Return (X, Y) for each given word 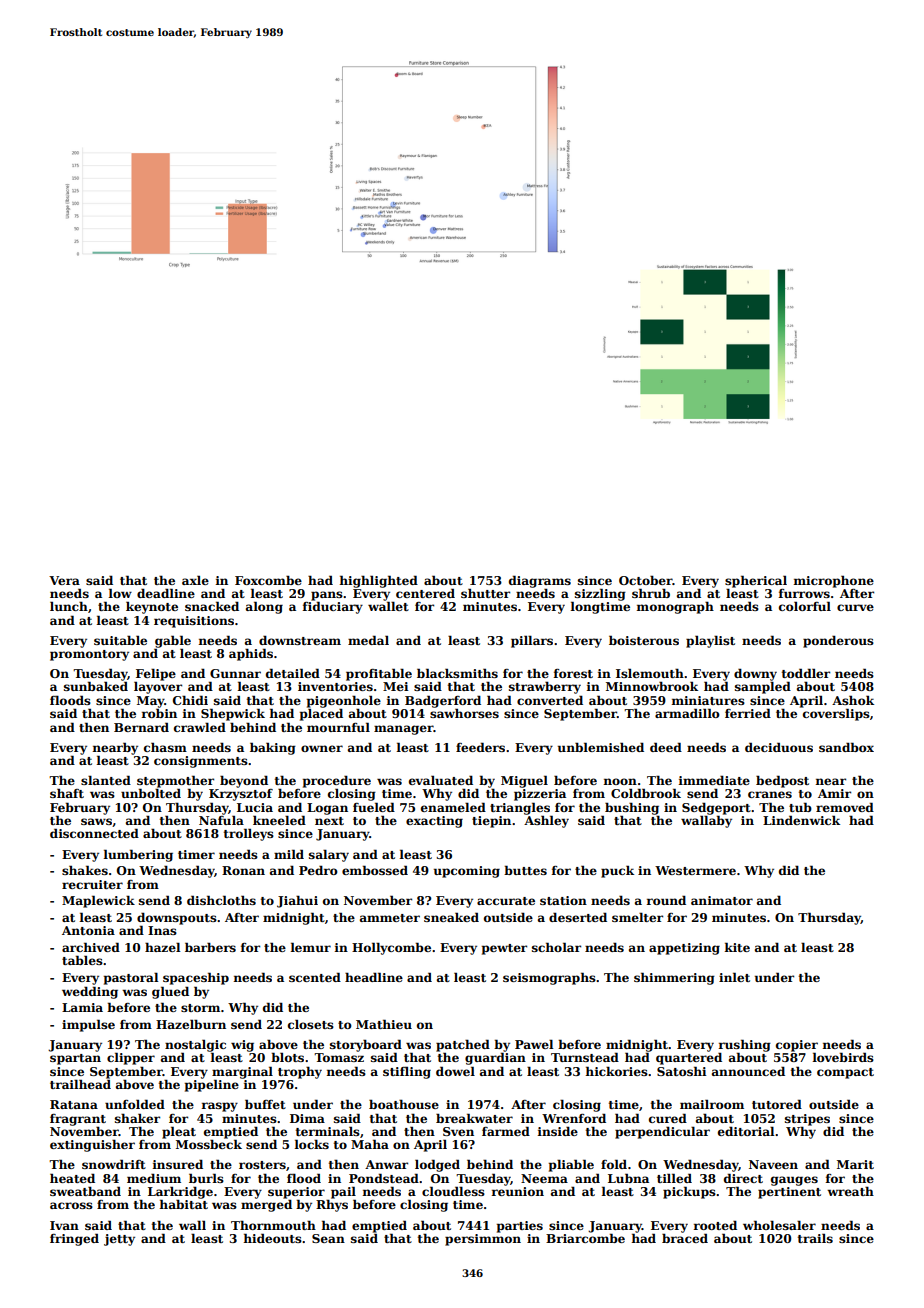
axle (195, 580)
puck (617, 871)
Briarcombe (585, 1238)
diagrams (540, 581)
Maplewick (98, 901)
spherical (756, 581)
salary (329, 855)
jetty (119, 1240)
